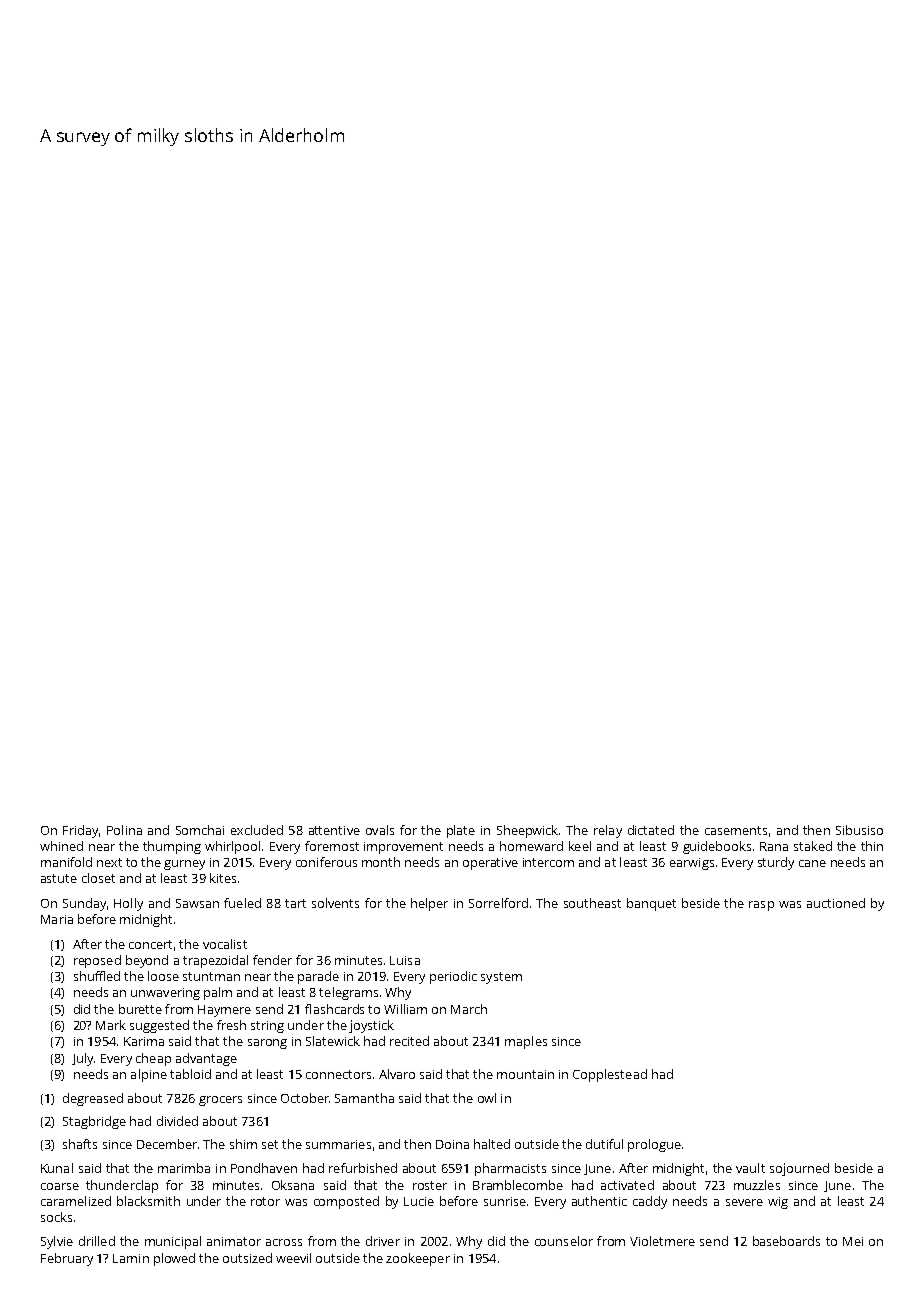 Image resolution: width=924 pixels, height=1308 pixels. I want to click on auctioned, so click(836, 903).
